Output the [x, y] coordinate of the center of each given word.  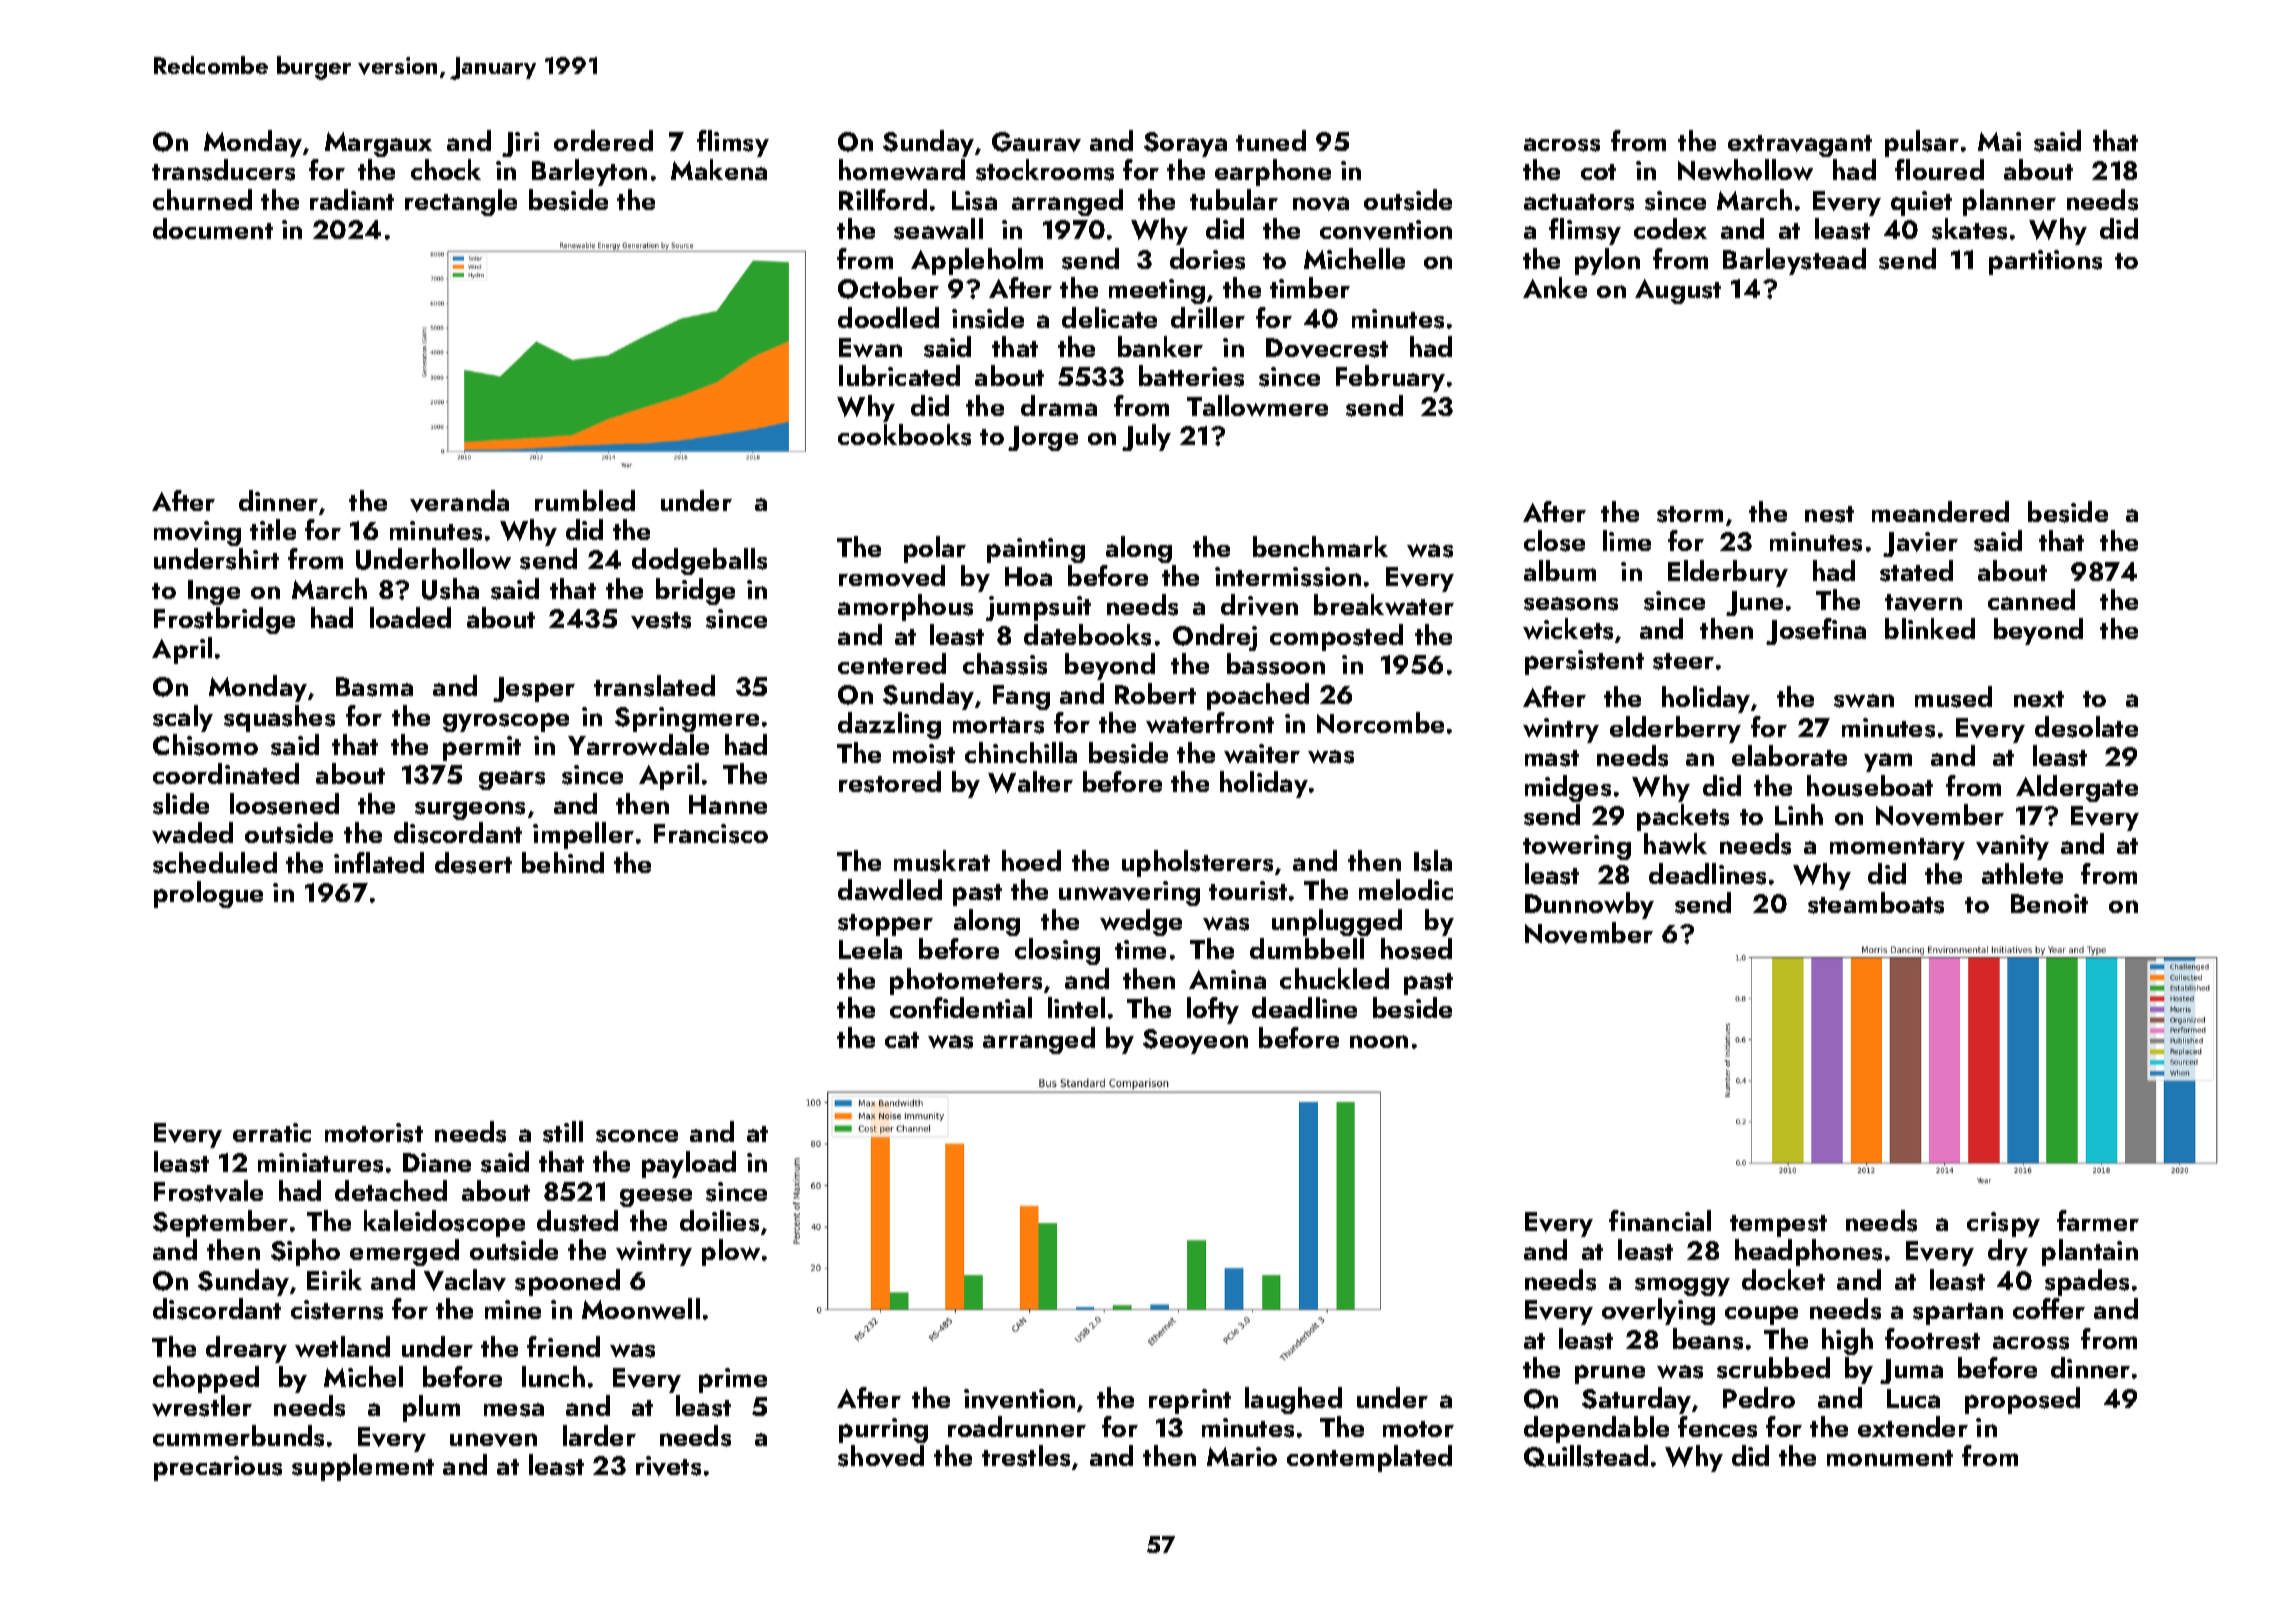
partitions [2045, 262]
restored [890, 782]
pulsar [1922, 143]
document [213, 228]
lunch [553, 1376]
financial [1660, 1220]
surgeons [470, 810]
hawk [1675, 843]
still [563, 1132]
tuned [1271, 140]
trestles [1026, 1456]
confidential [961, 1007]
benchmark [1320, 546]
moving [197, 533]
